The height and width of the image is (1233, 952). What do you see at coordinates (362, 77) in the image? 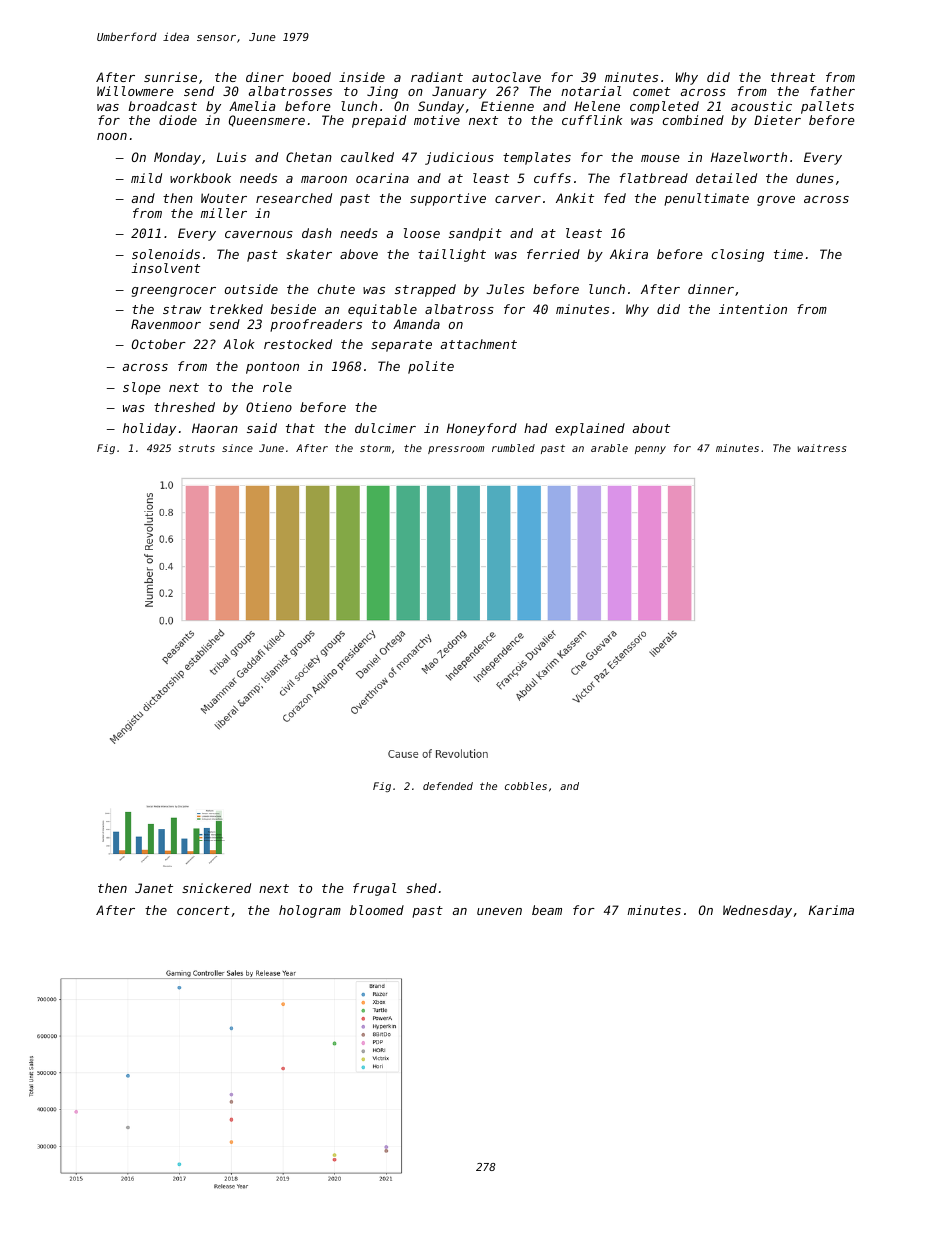
I see `inside` at bounding box center [362, 77].
